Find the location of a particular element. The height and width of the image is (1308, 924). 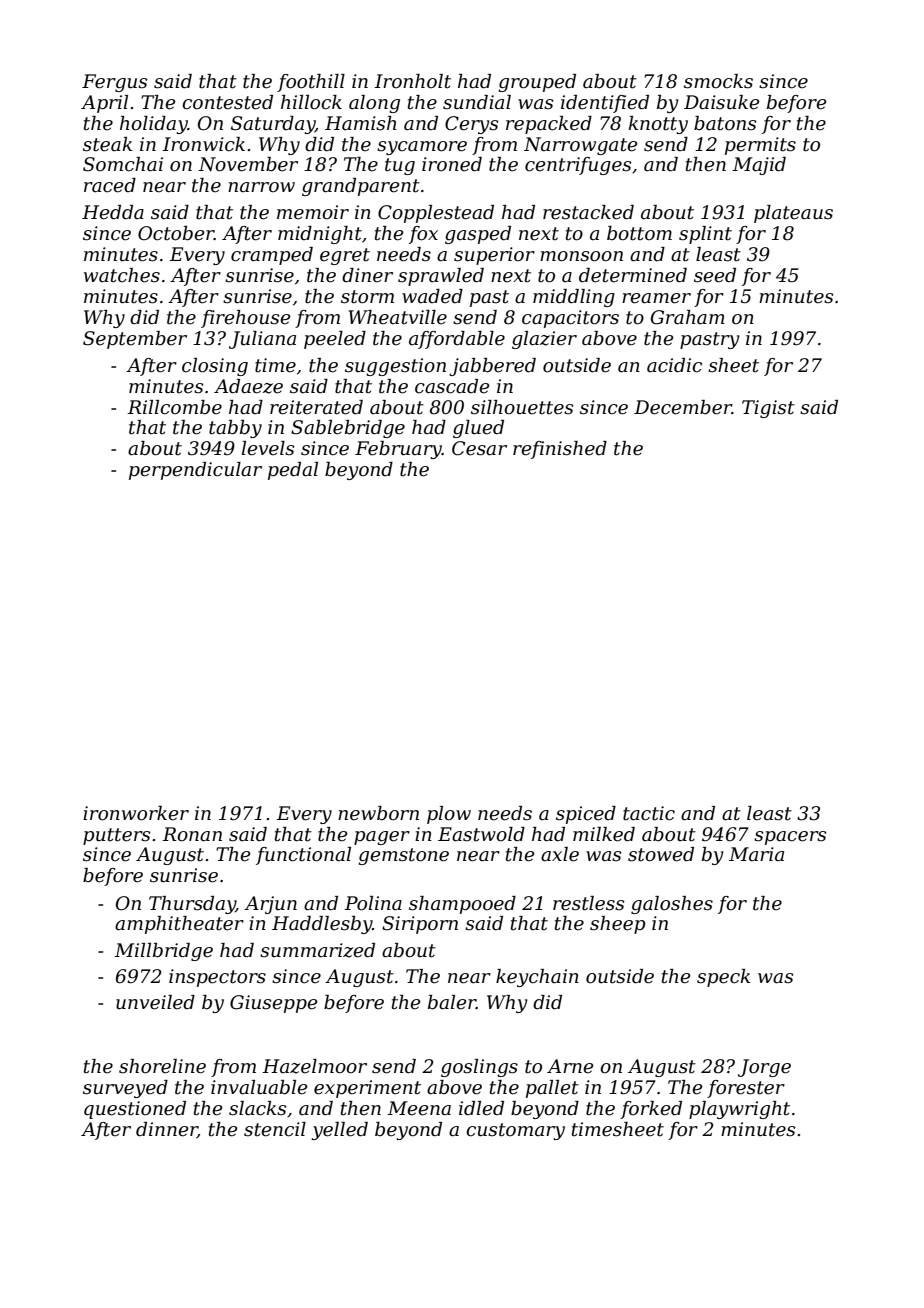

steak is located at coordinates (107, 144).
